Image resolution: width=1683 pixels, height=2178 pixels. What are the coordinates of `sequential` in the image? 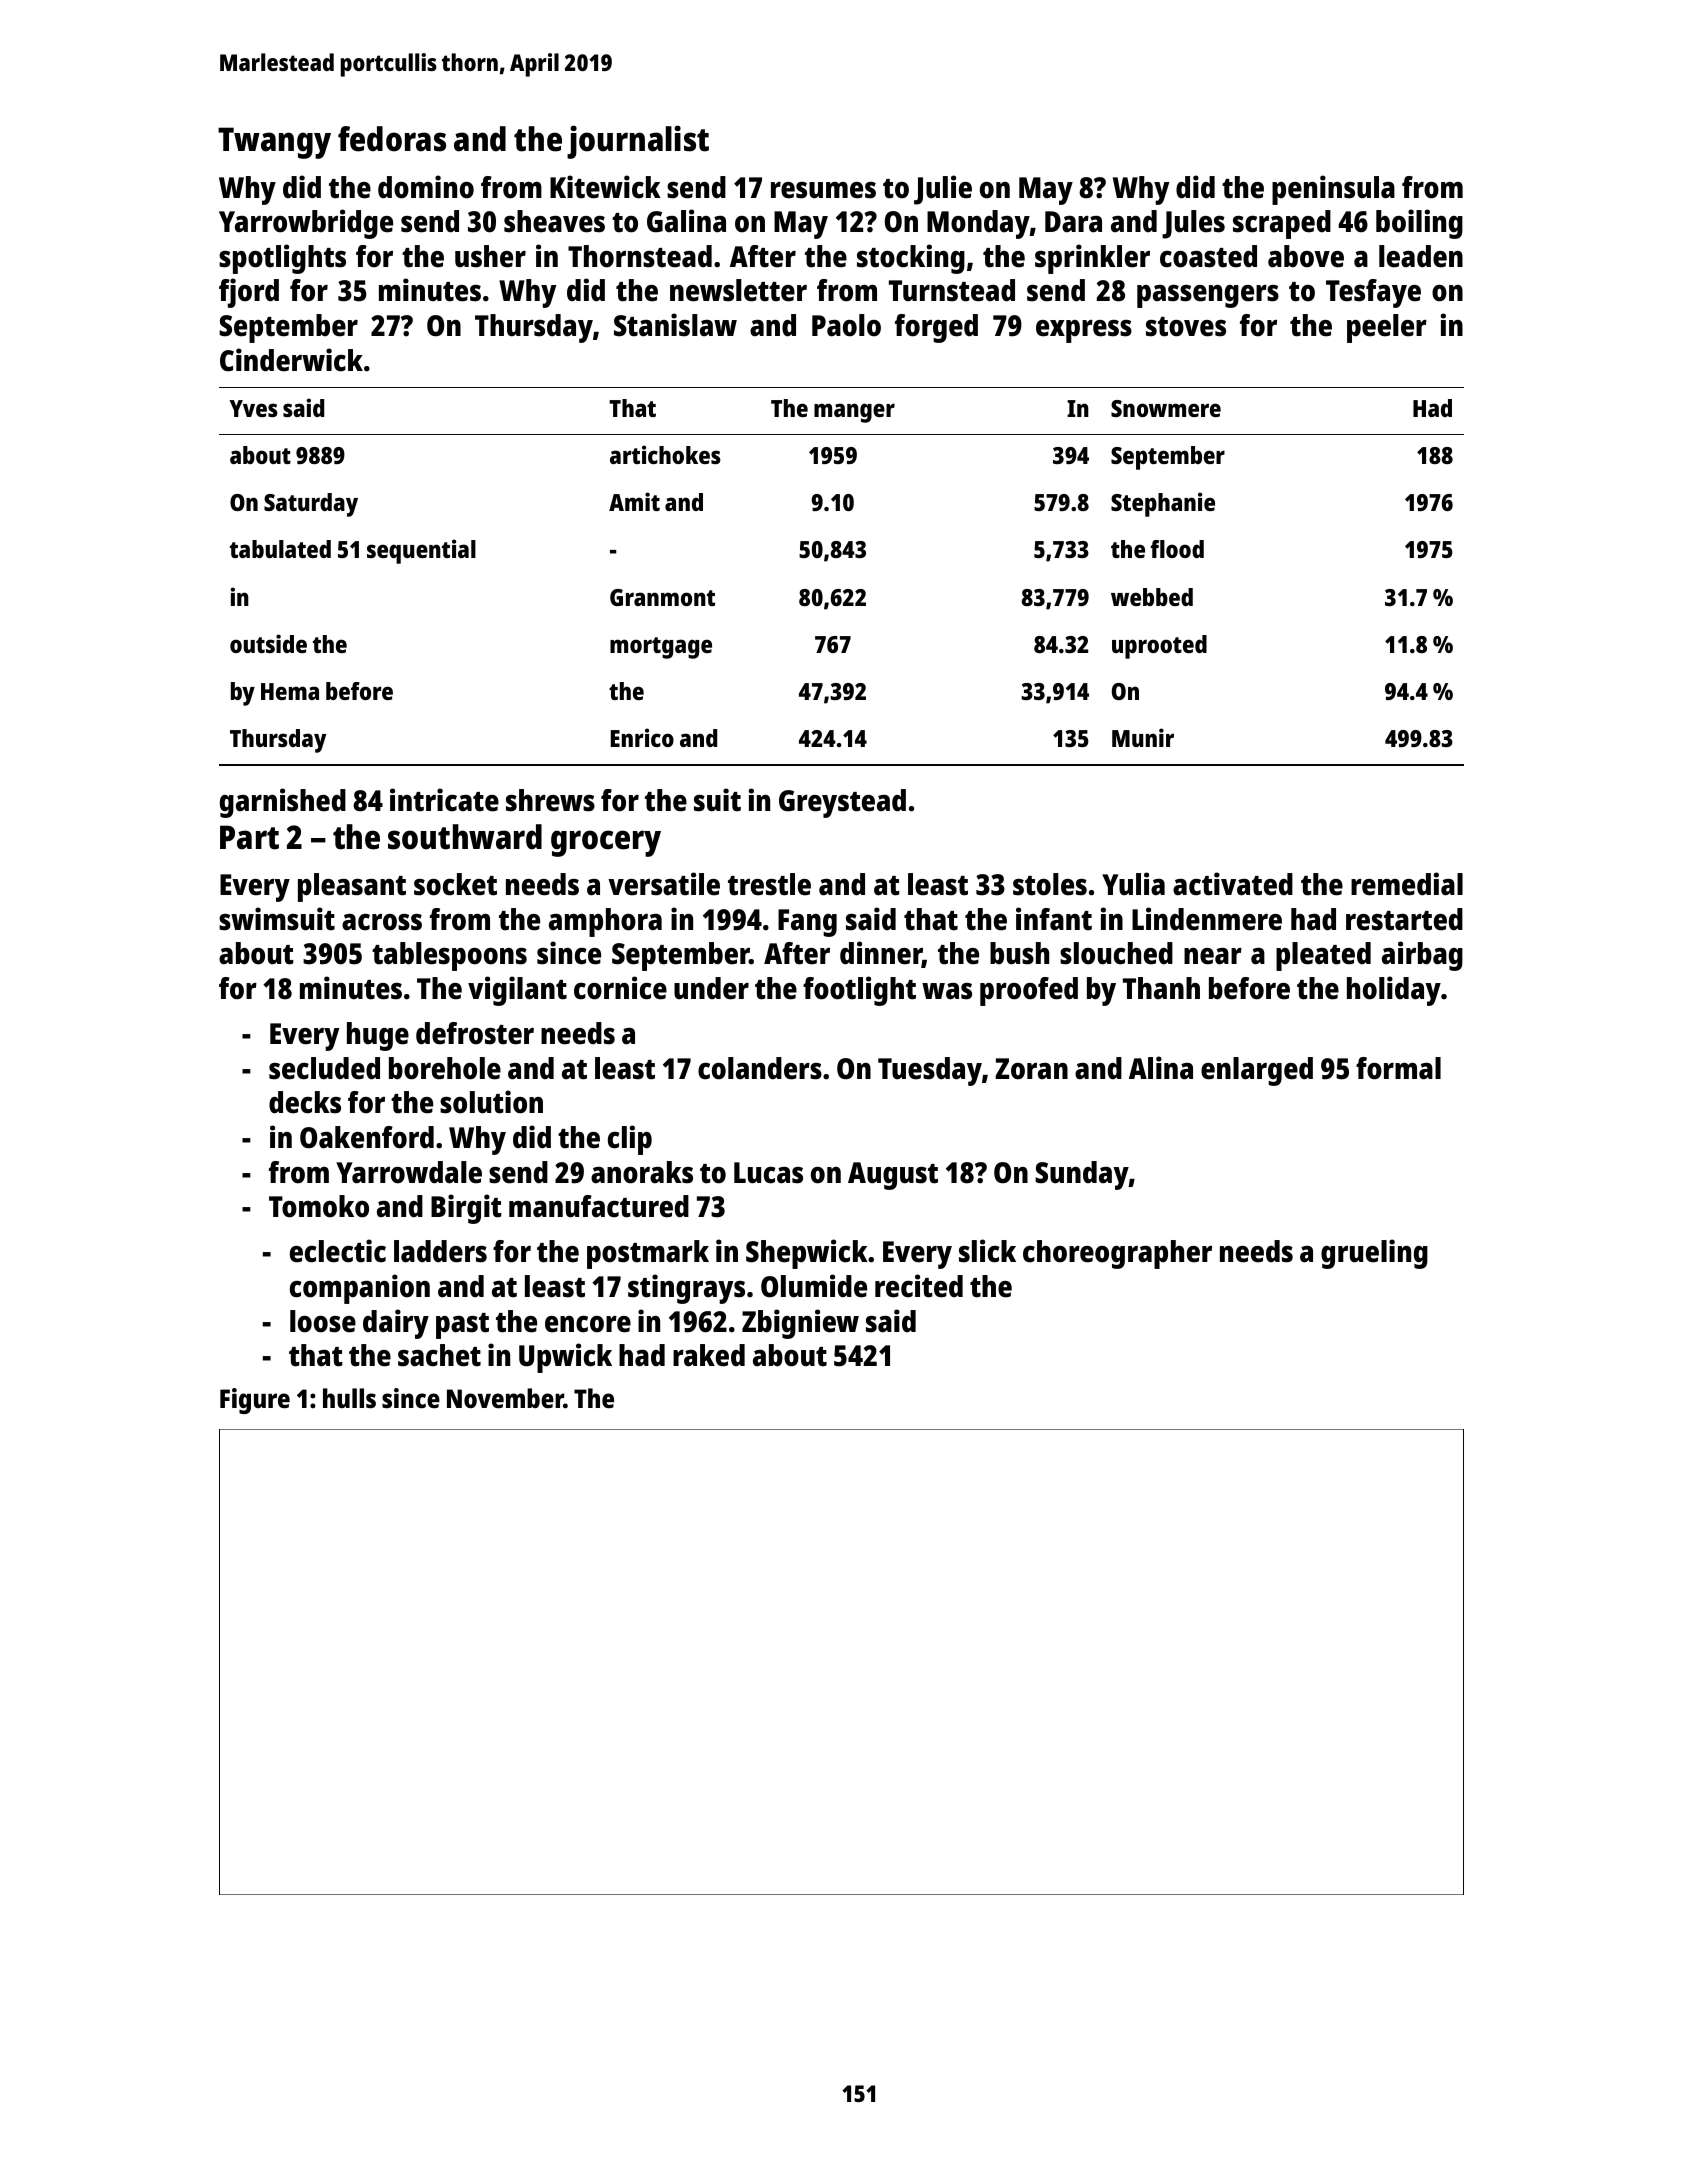 It's located at (421, 551).
